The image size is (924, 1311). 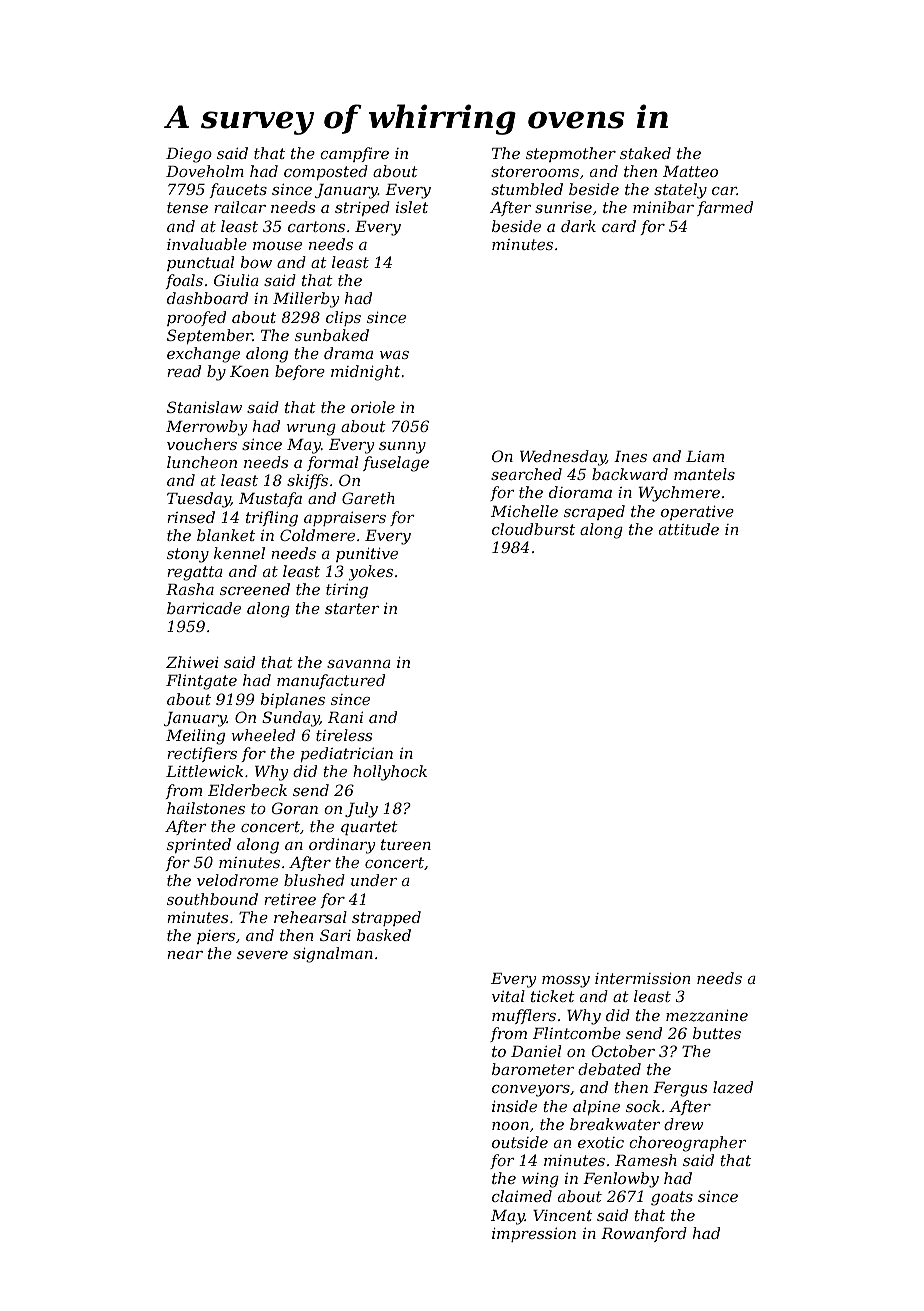 What do you see at coordinates (707, 1016) in the image?
I see `mezzanine` at bounding box center [707, 1016].
